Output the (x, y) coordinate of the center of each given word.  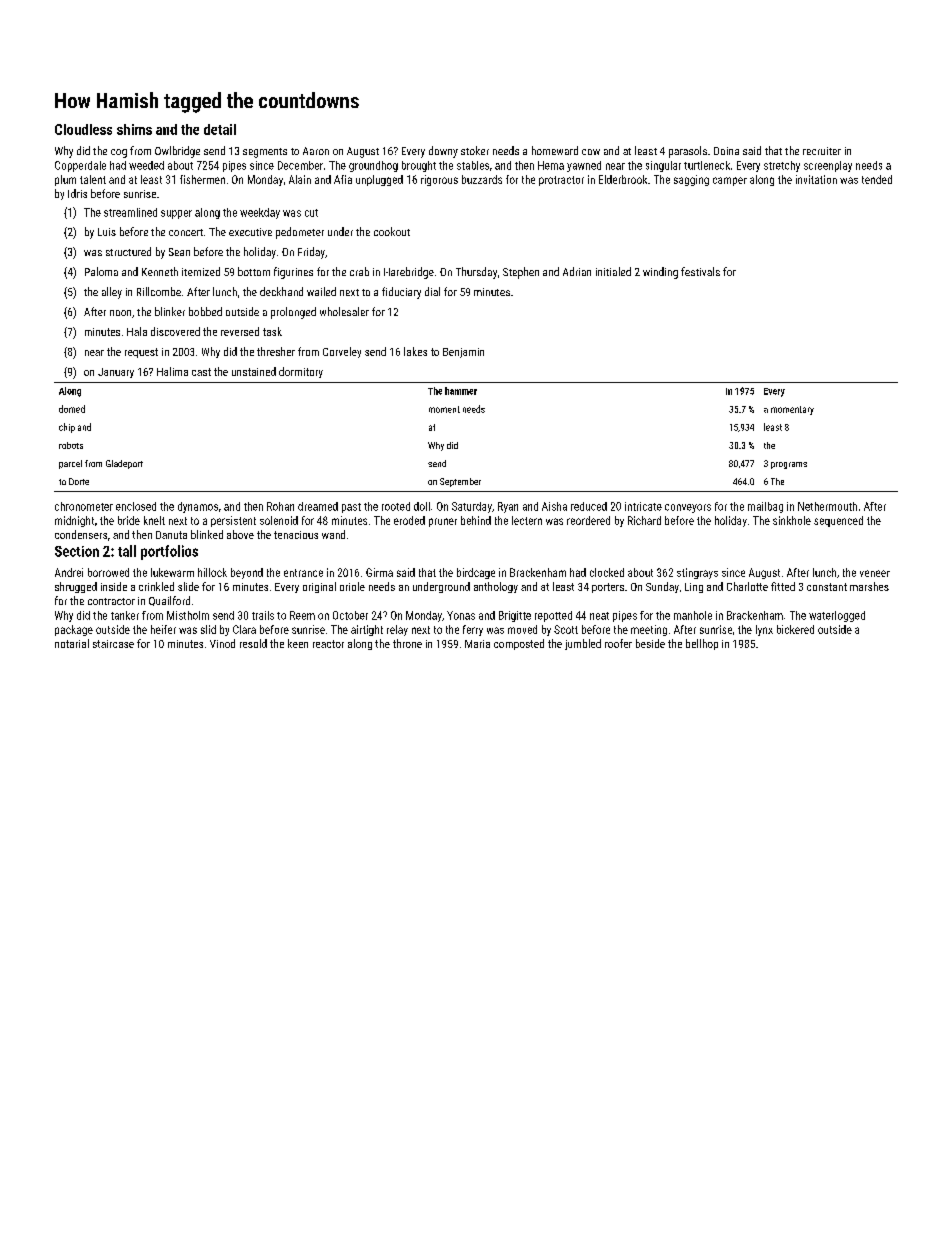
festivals (700, 271)
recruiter (822, 151)
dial (432, 291)
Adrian (577, 271)
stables (473, 165)
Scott (566, 629)
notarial (72, 643)
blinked (207, 534)
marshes (869, 586)
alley (112, 293)
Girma (379, 572)
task (272, 331)
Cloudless (83, 129)
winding (660, 273)
